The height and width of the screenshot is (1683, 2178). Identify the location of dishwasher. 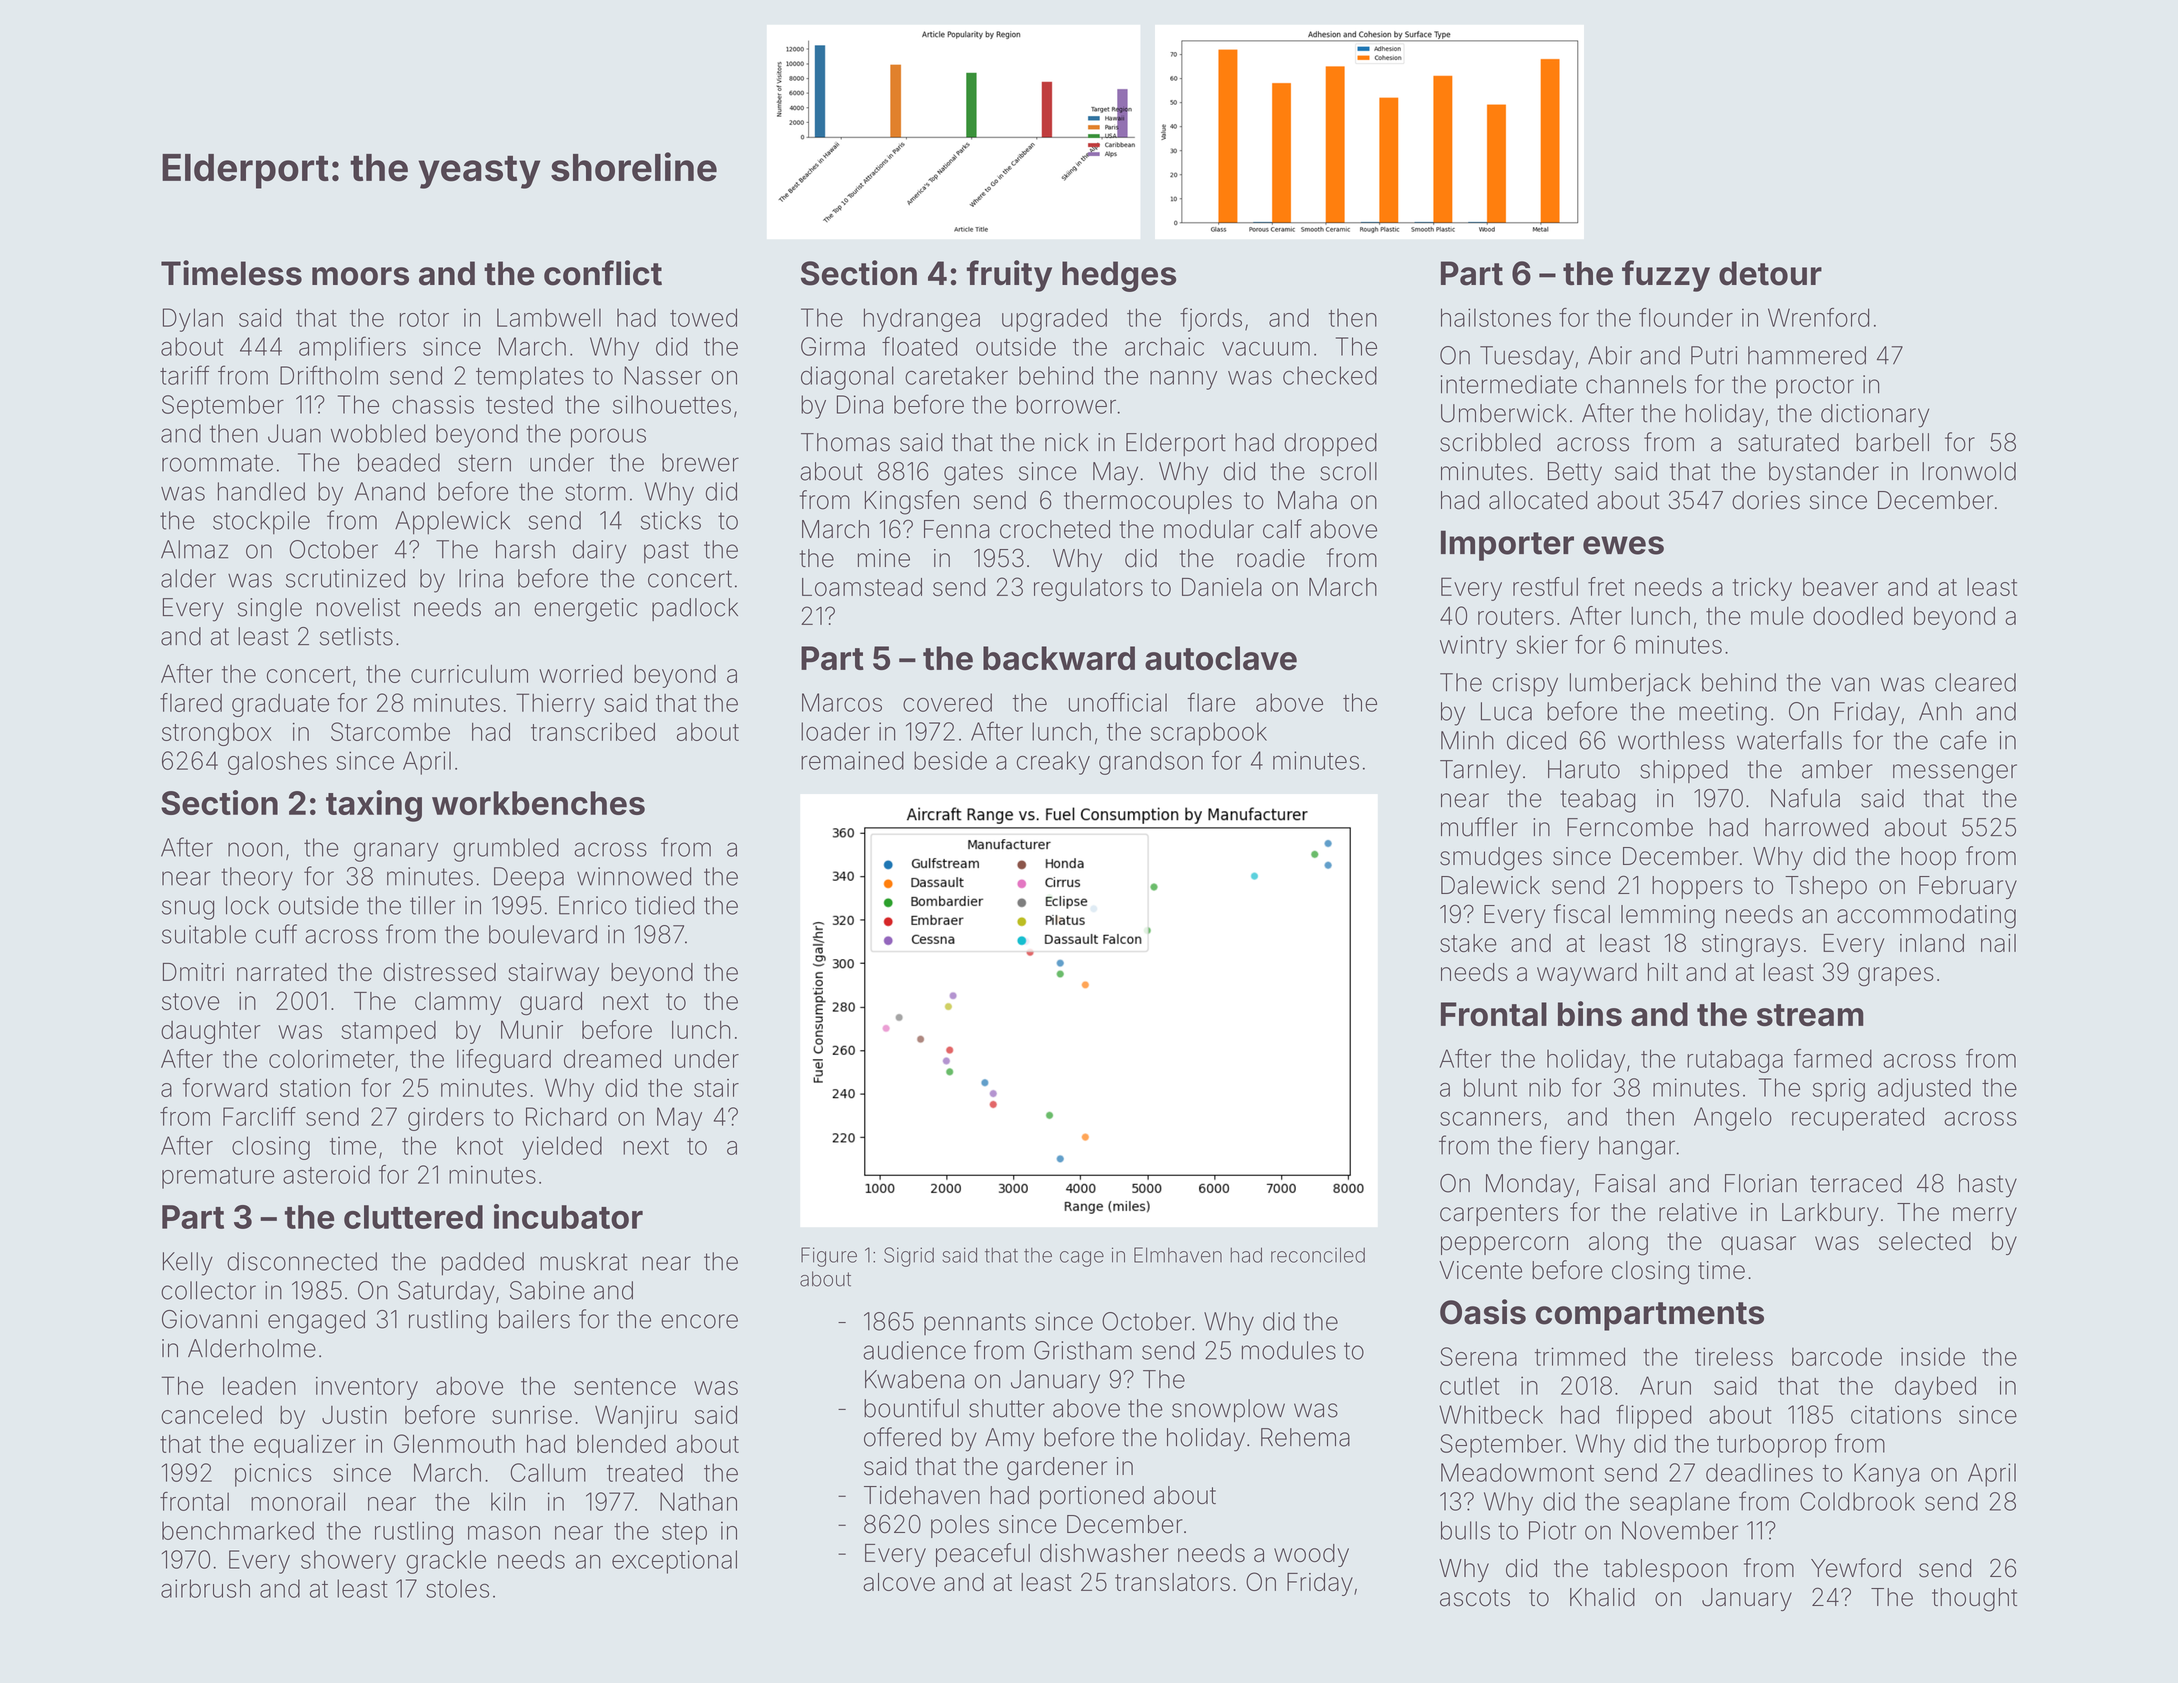
(1104, 1553).
